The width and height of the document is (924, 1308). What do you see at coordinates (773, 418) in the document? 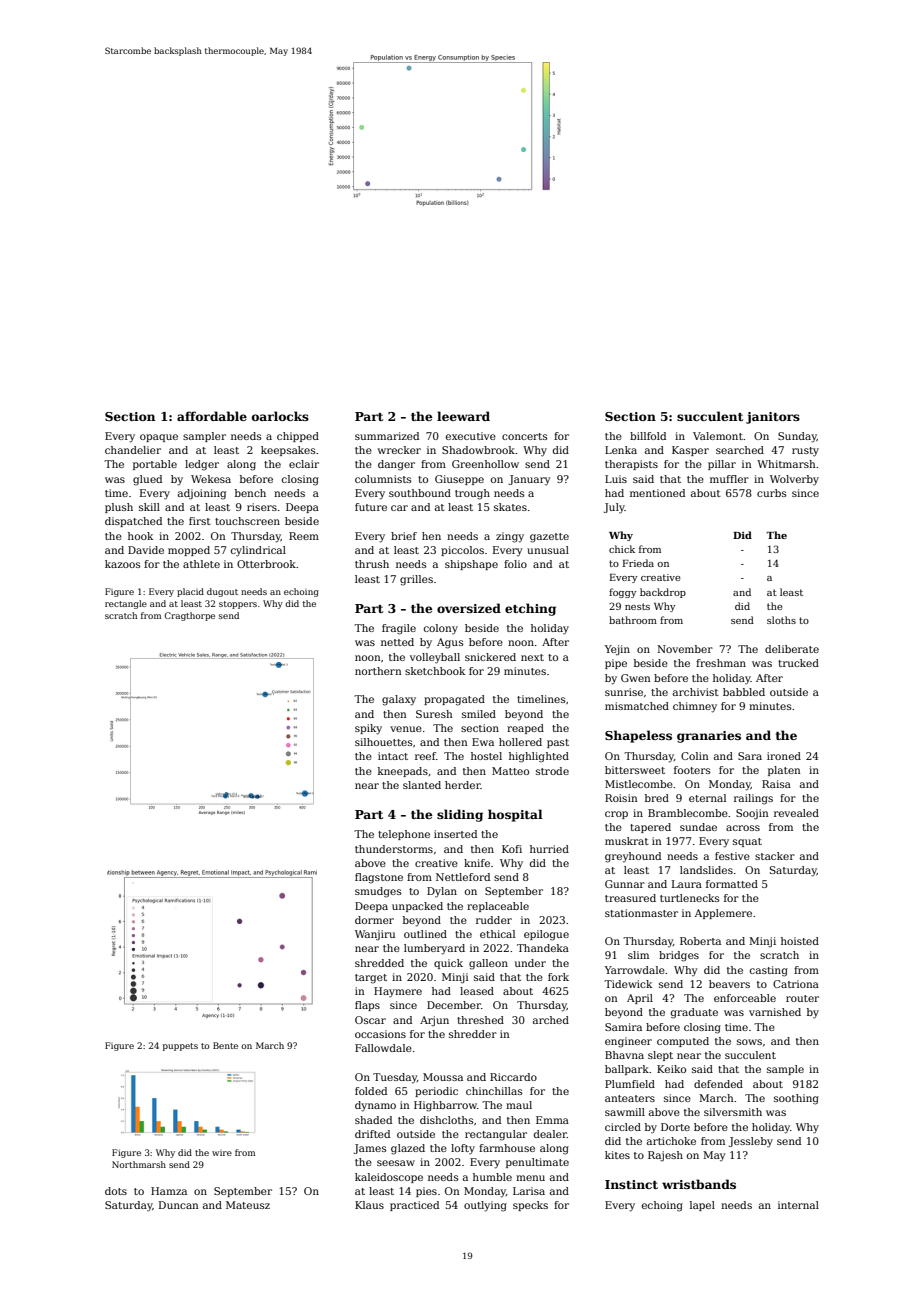
I see `janitors` at bounding box center [773, 418].
